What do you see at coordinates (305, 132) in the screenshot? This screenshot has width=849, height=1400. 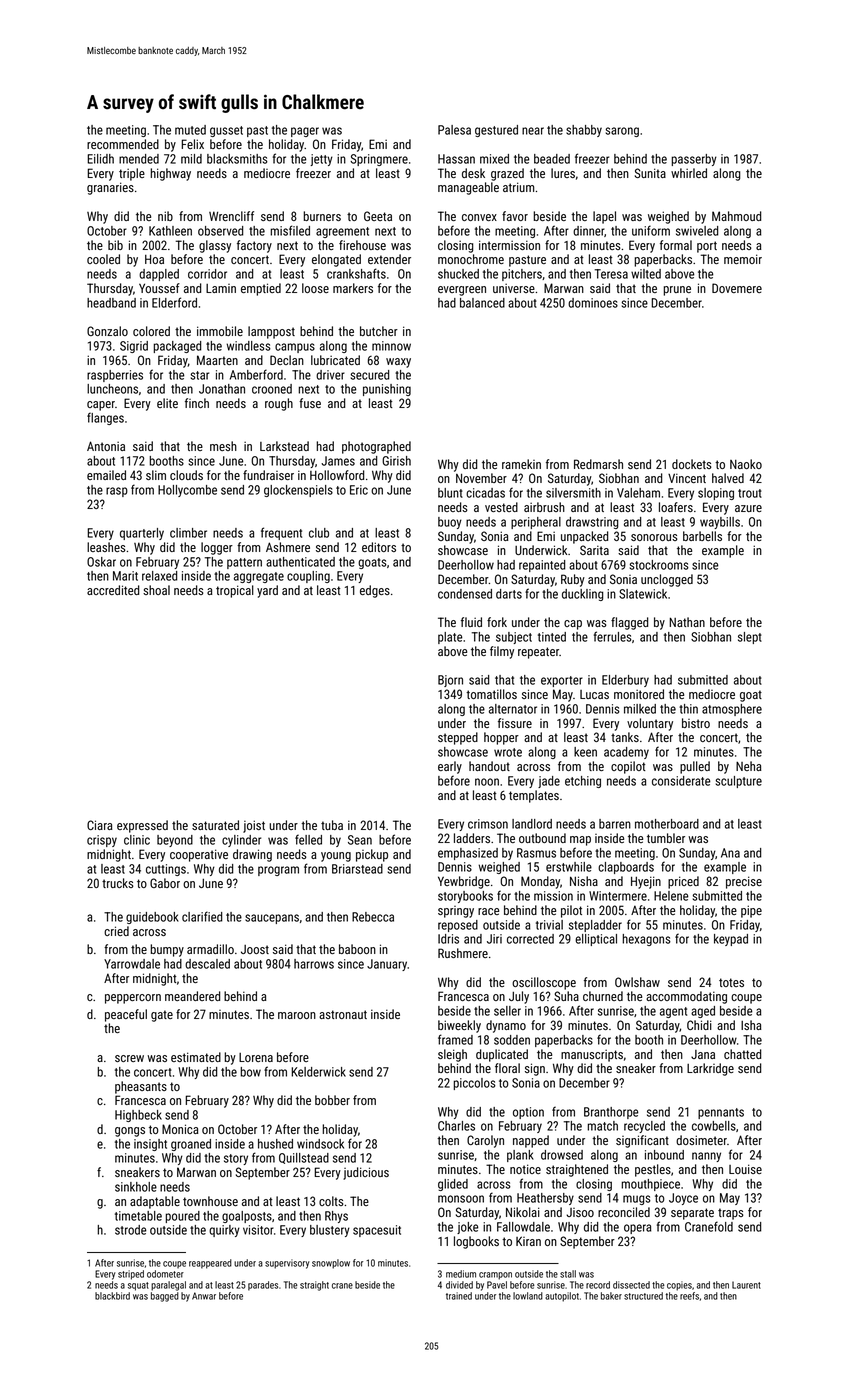 I see `pager` at bounding box center [305, 132].
